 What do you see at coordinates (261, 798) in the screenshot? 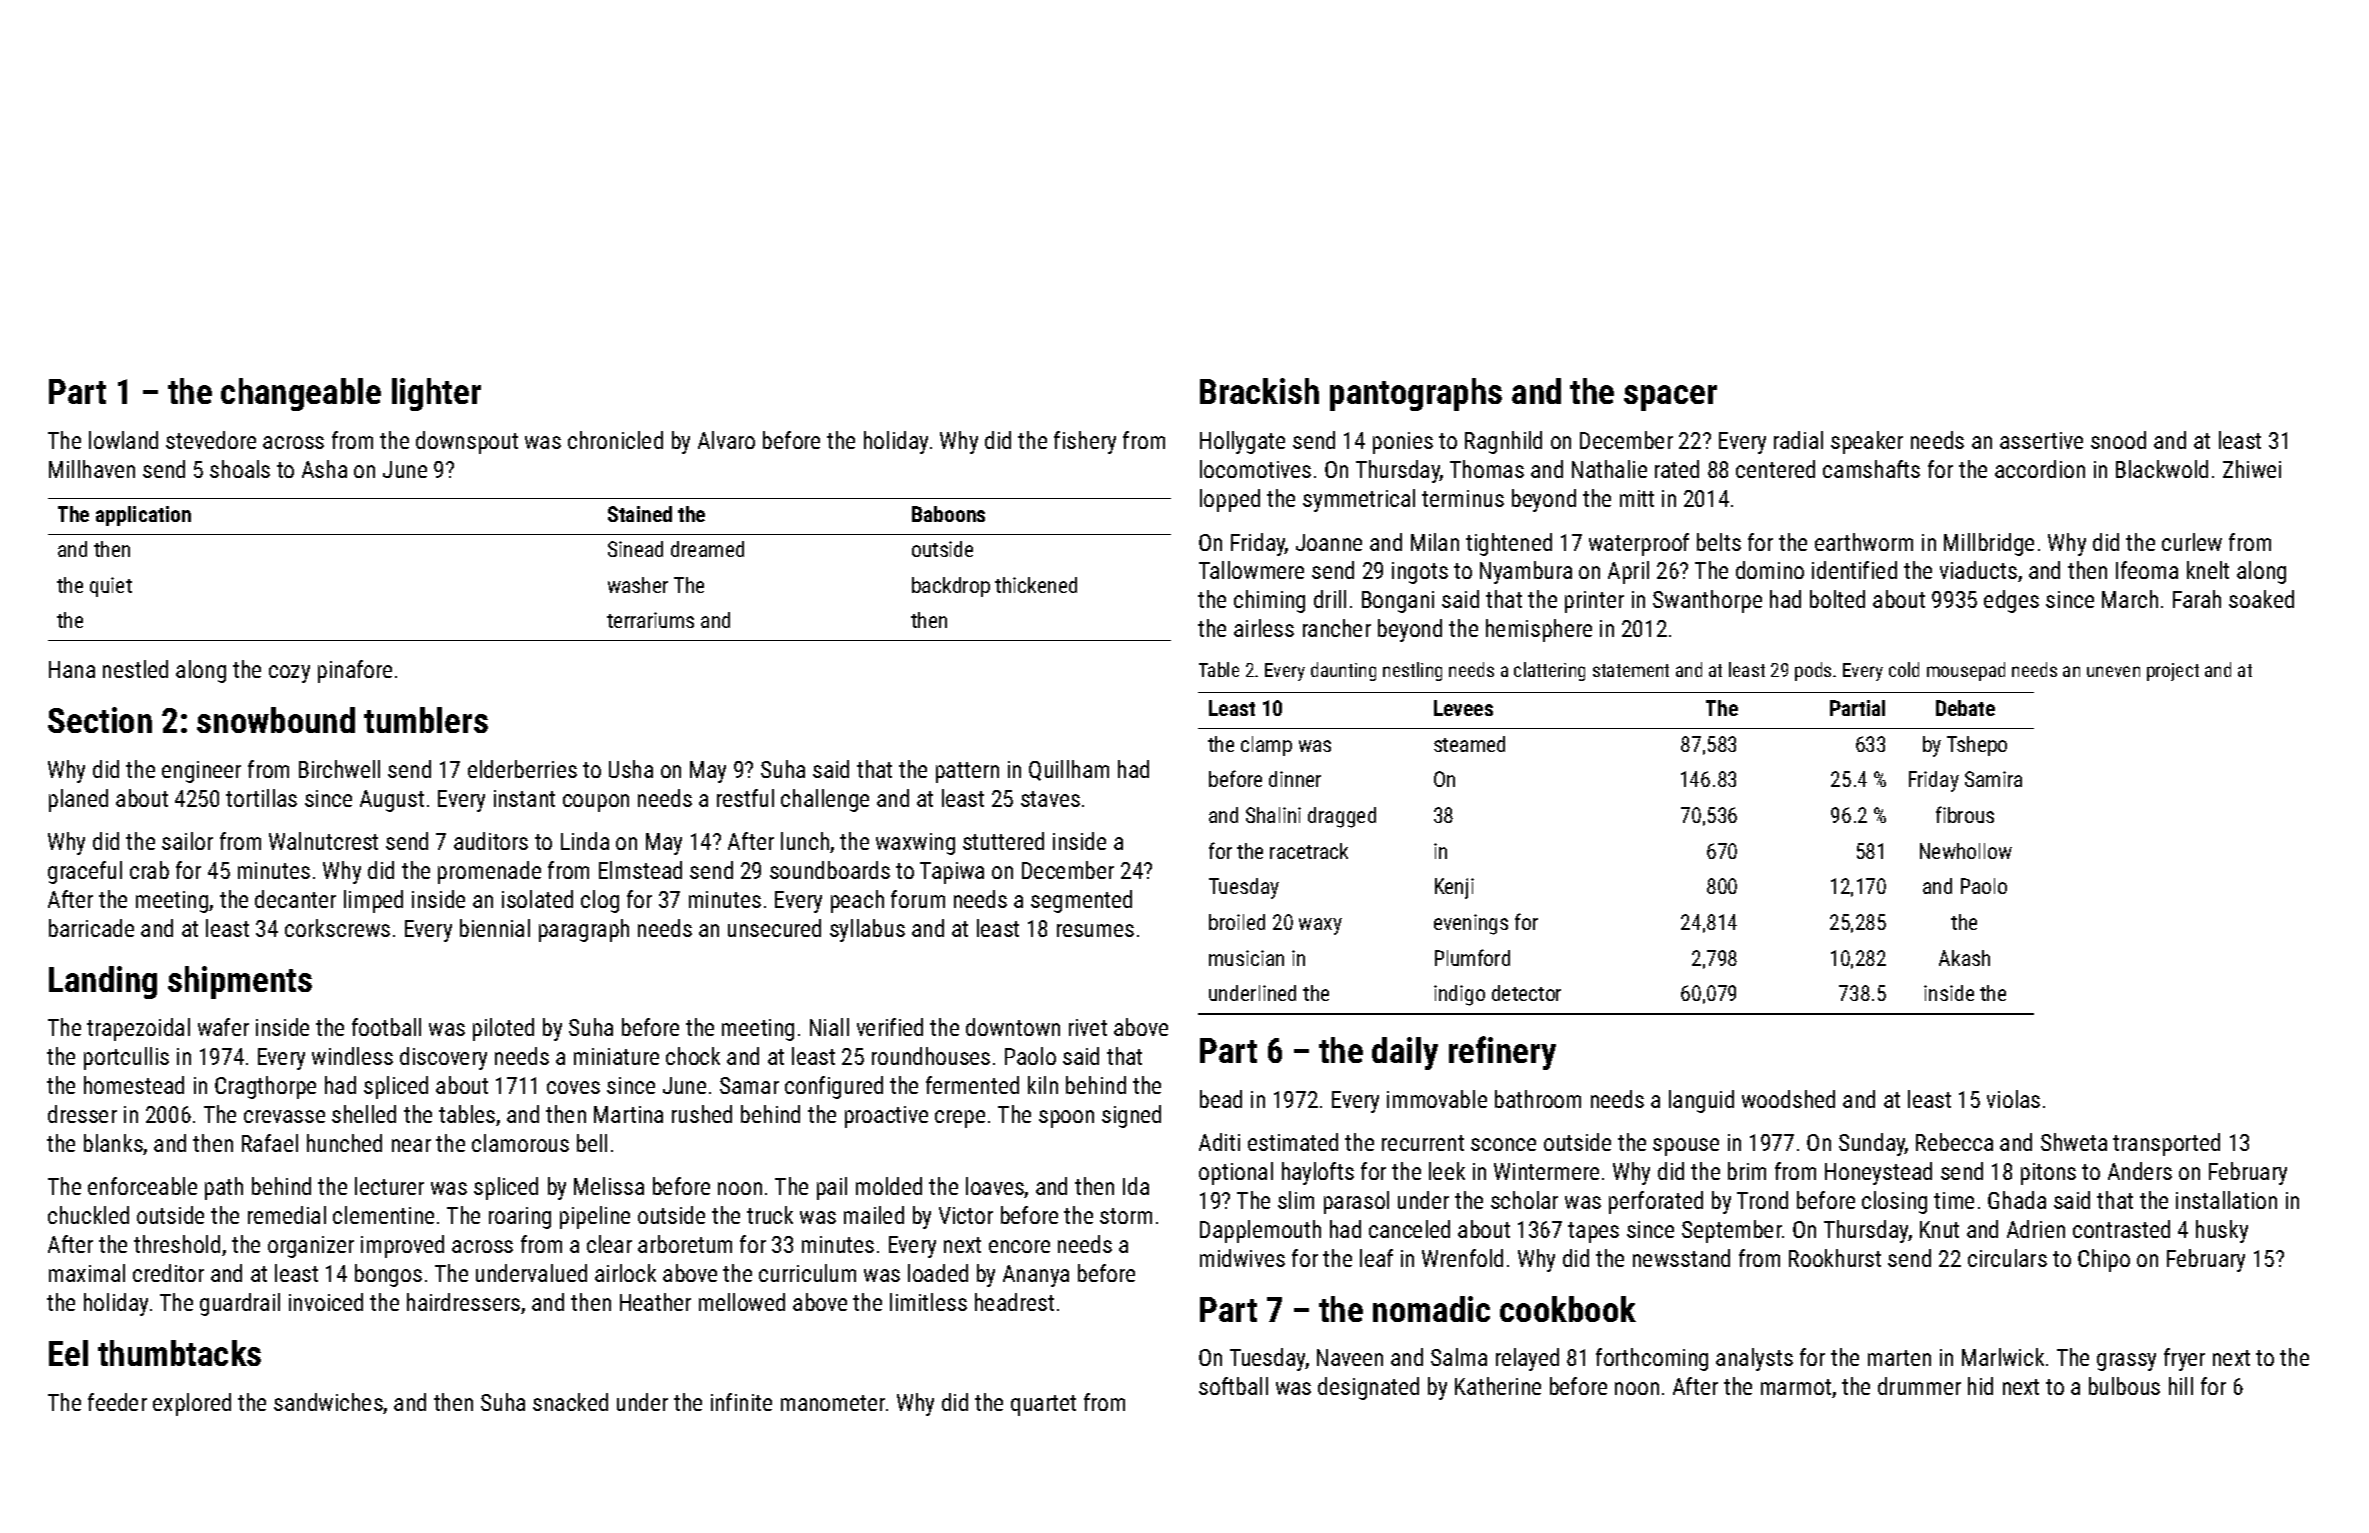
I see `tortillas` at bounding box center [261, 798].
